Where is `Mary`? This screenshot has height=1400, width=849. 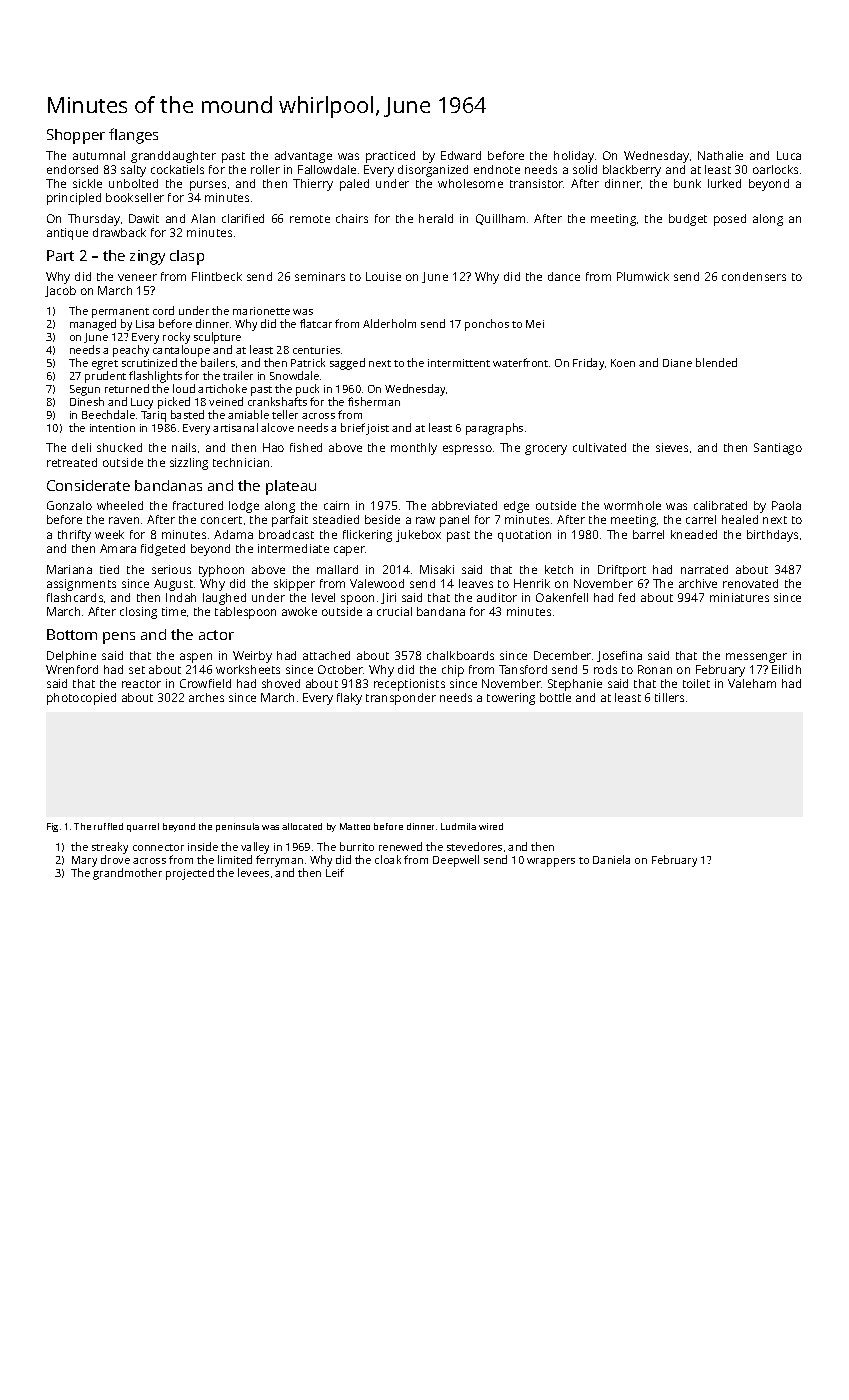 Mary is located at coordinates (84, 861).
